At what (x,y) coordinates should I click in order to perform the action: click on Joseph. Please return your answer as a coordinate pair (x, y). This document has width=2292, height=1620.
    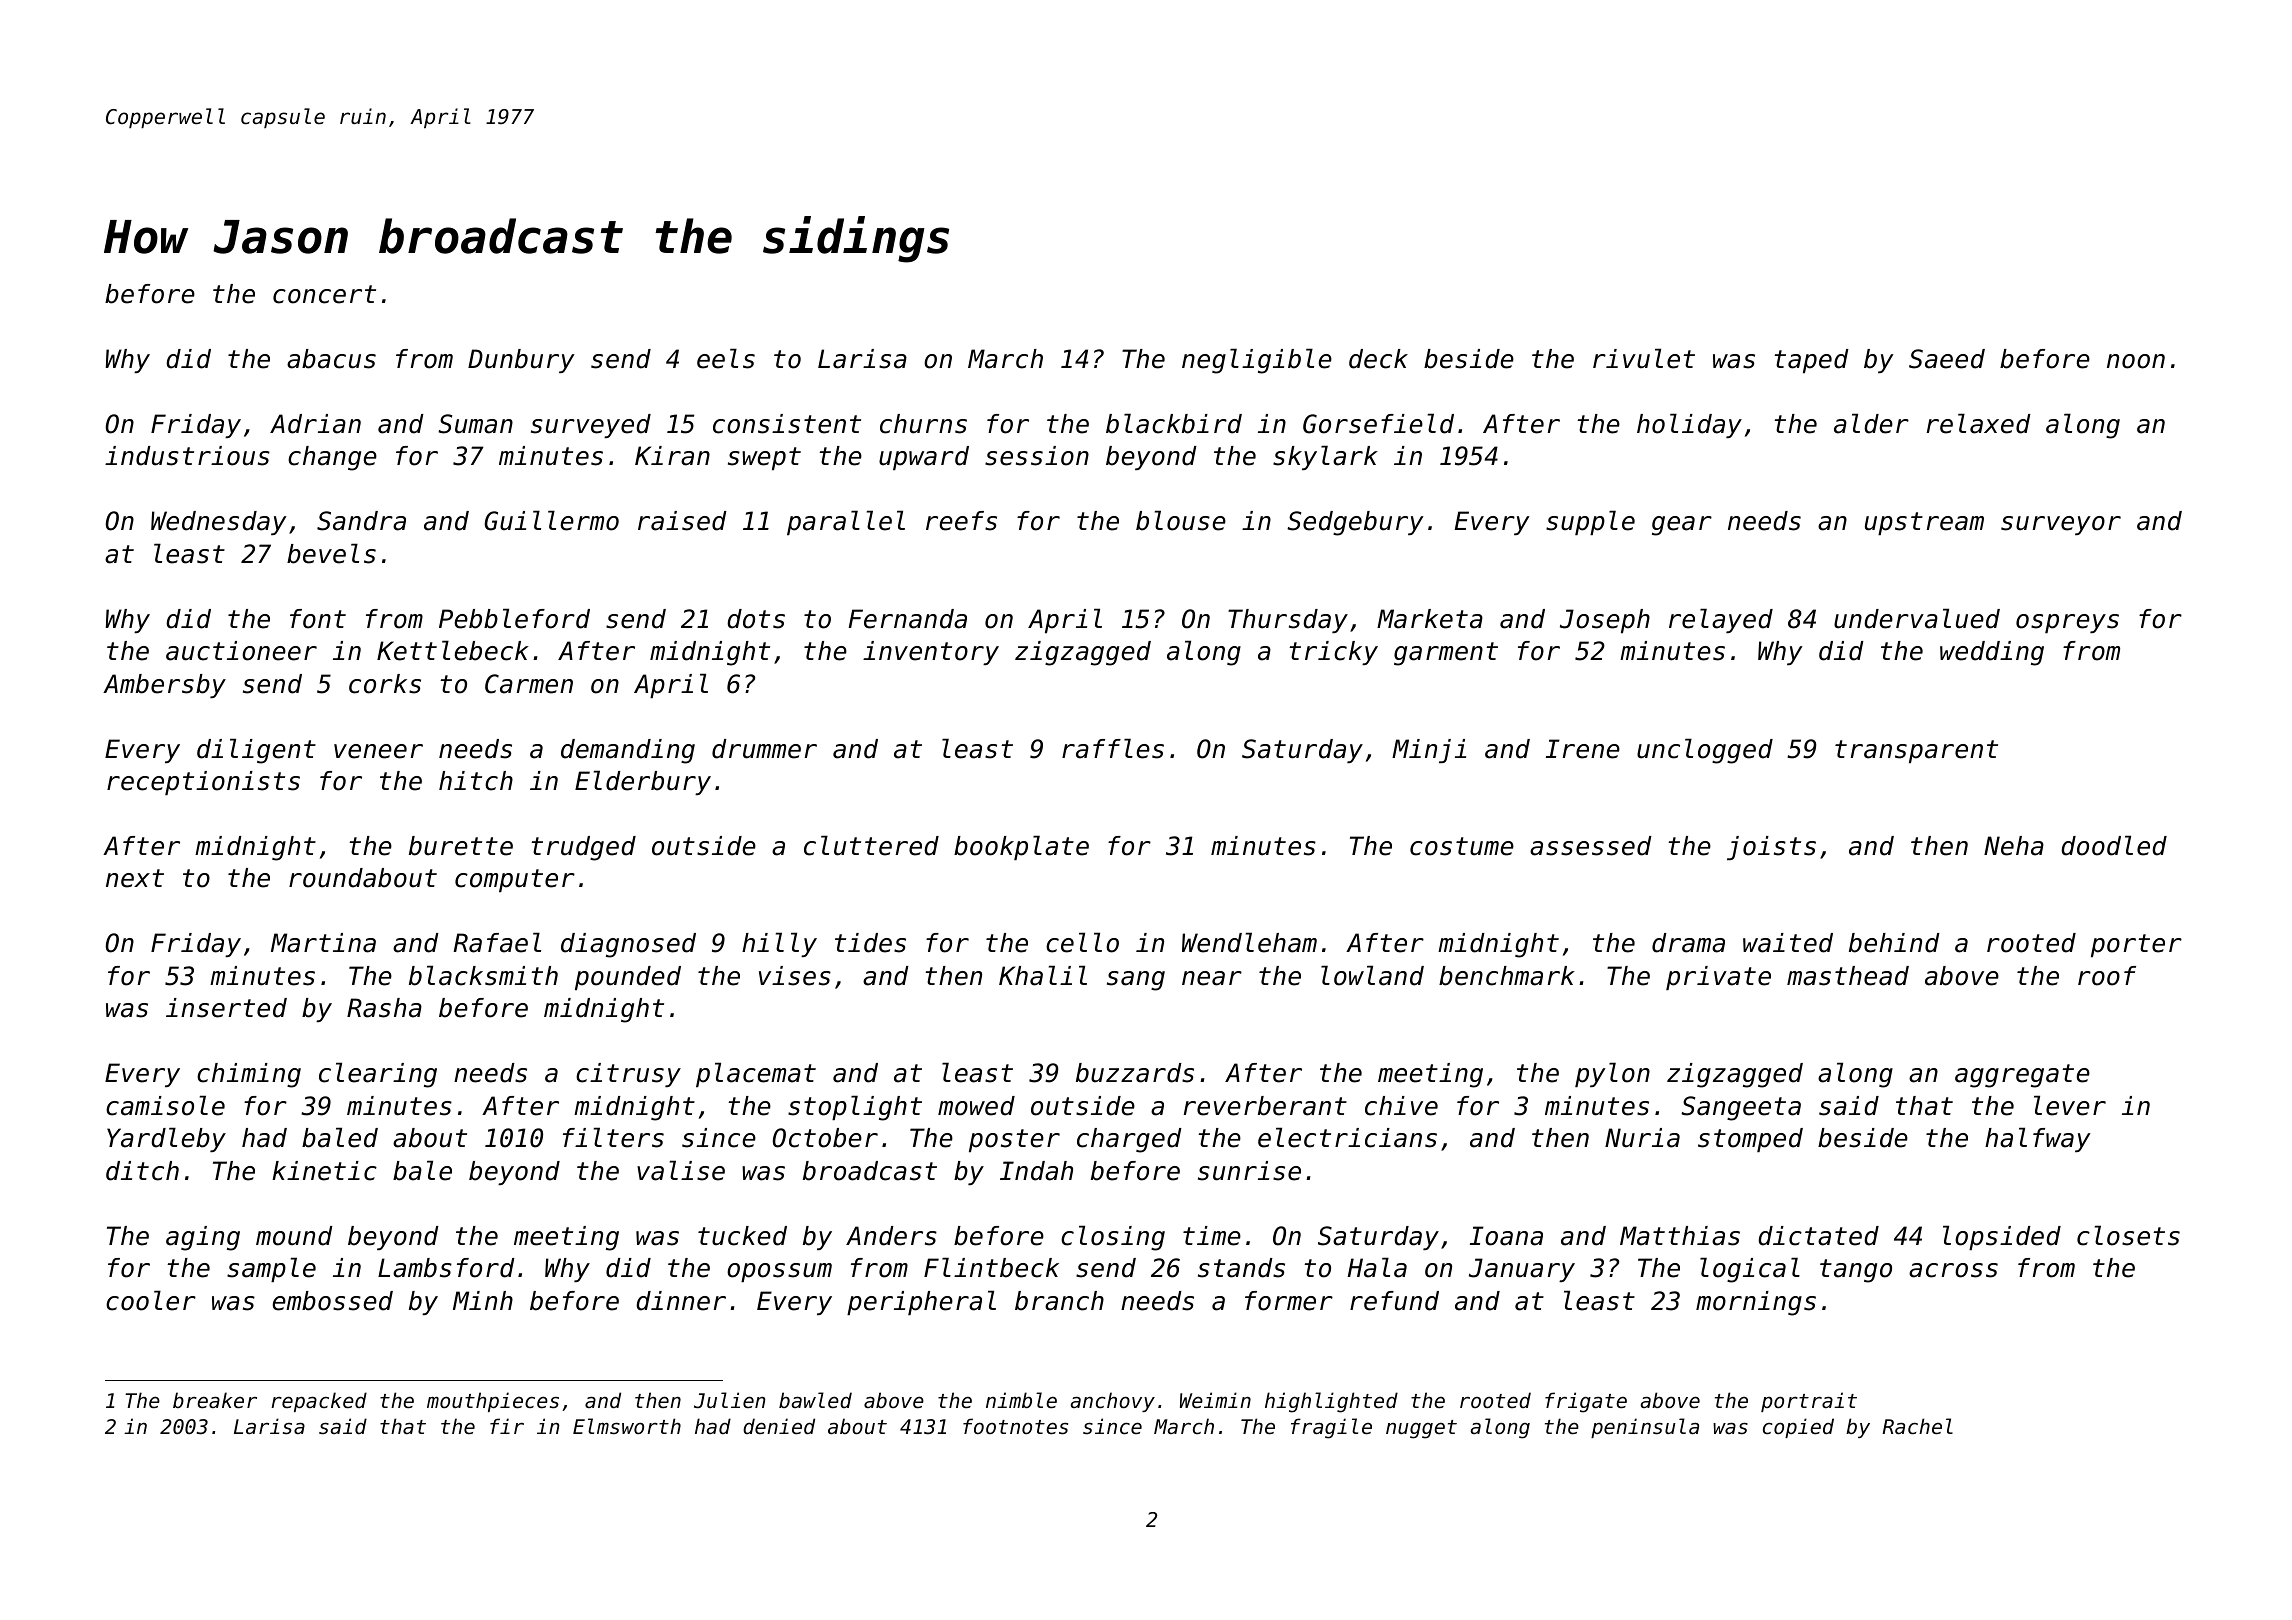
    Looking at the image, I should click on (1605, 621).
